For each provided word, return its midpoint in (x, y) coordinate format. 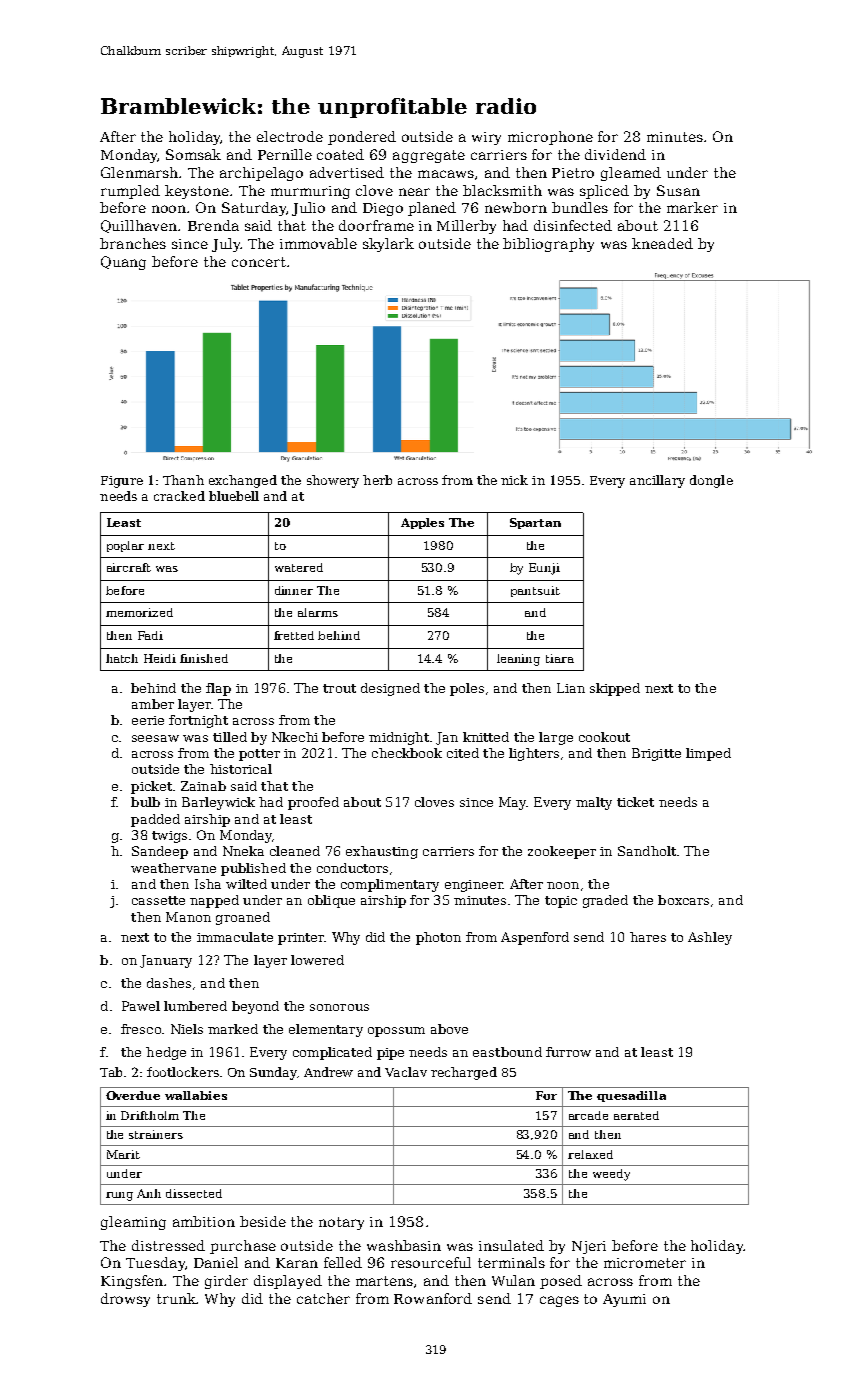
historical (241, 769)
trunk (177, 1298)
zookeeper (562, 852)
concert (259, 262)
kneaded (662, 243)
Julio (308, 209)
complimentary (390, 885)
